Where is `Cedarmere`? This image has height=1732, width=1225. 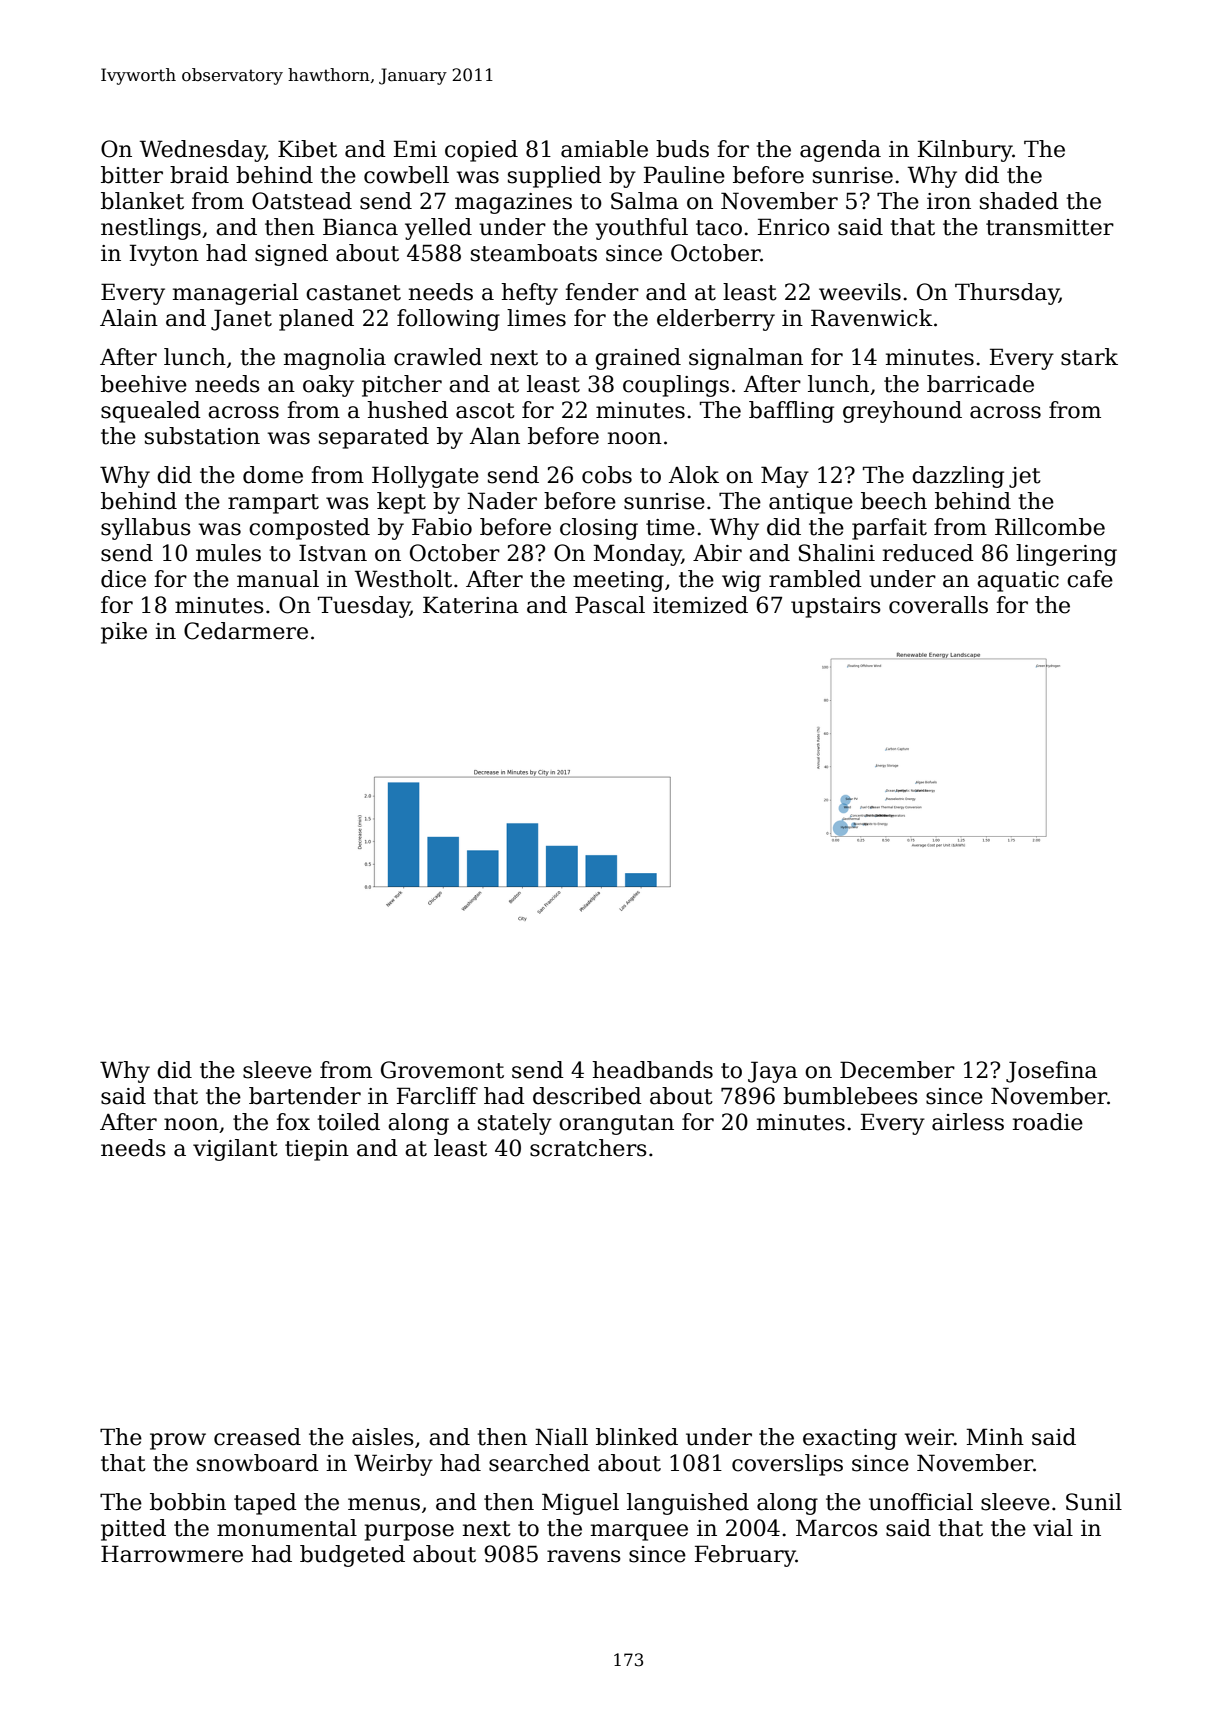
Cedarmere is located at coordinates (246, 631).
